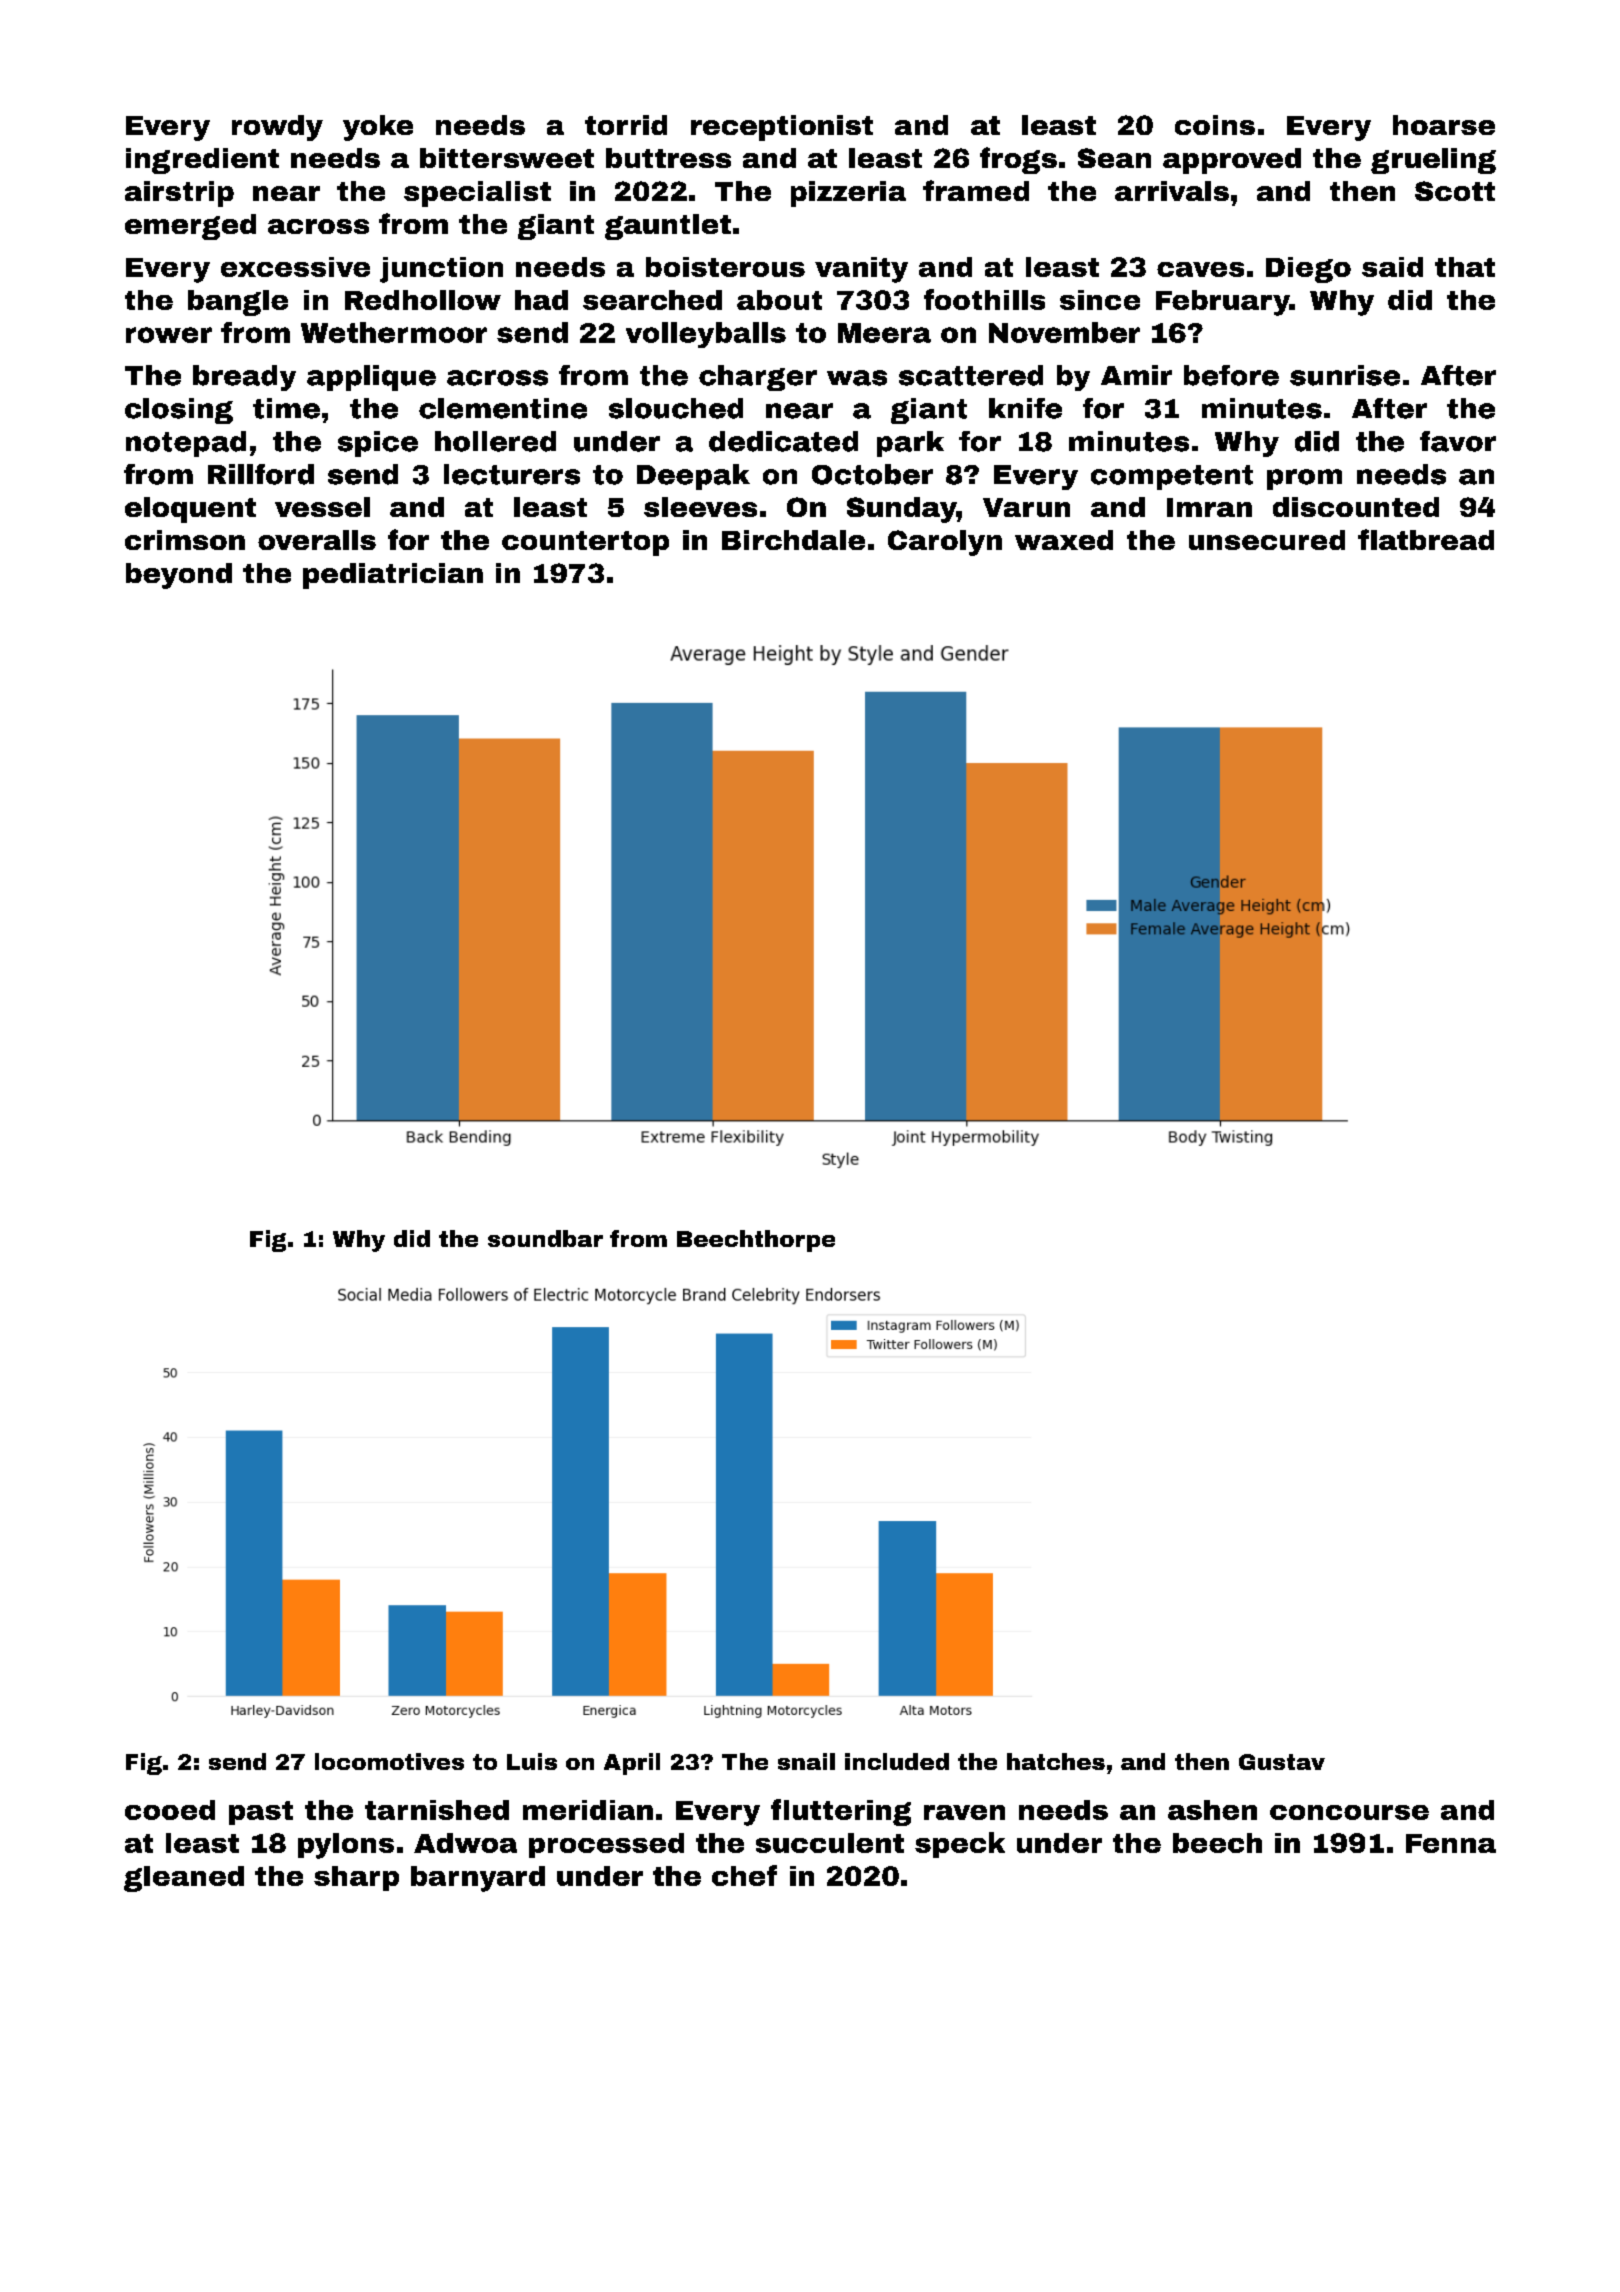 This page has width=1620, height=2292. I want to click on ingredient, so click(202, 161).
